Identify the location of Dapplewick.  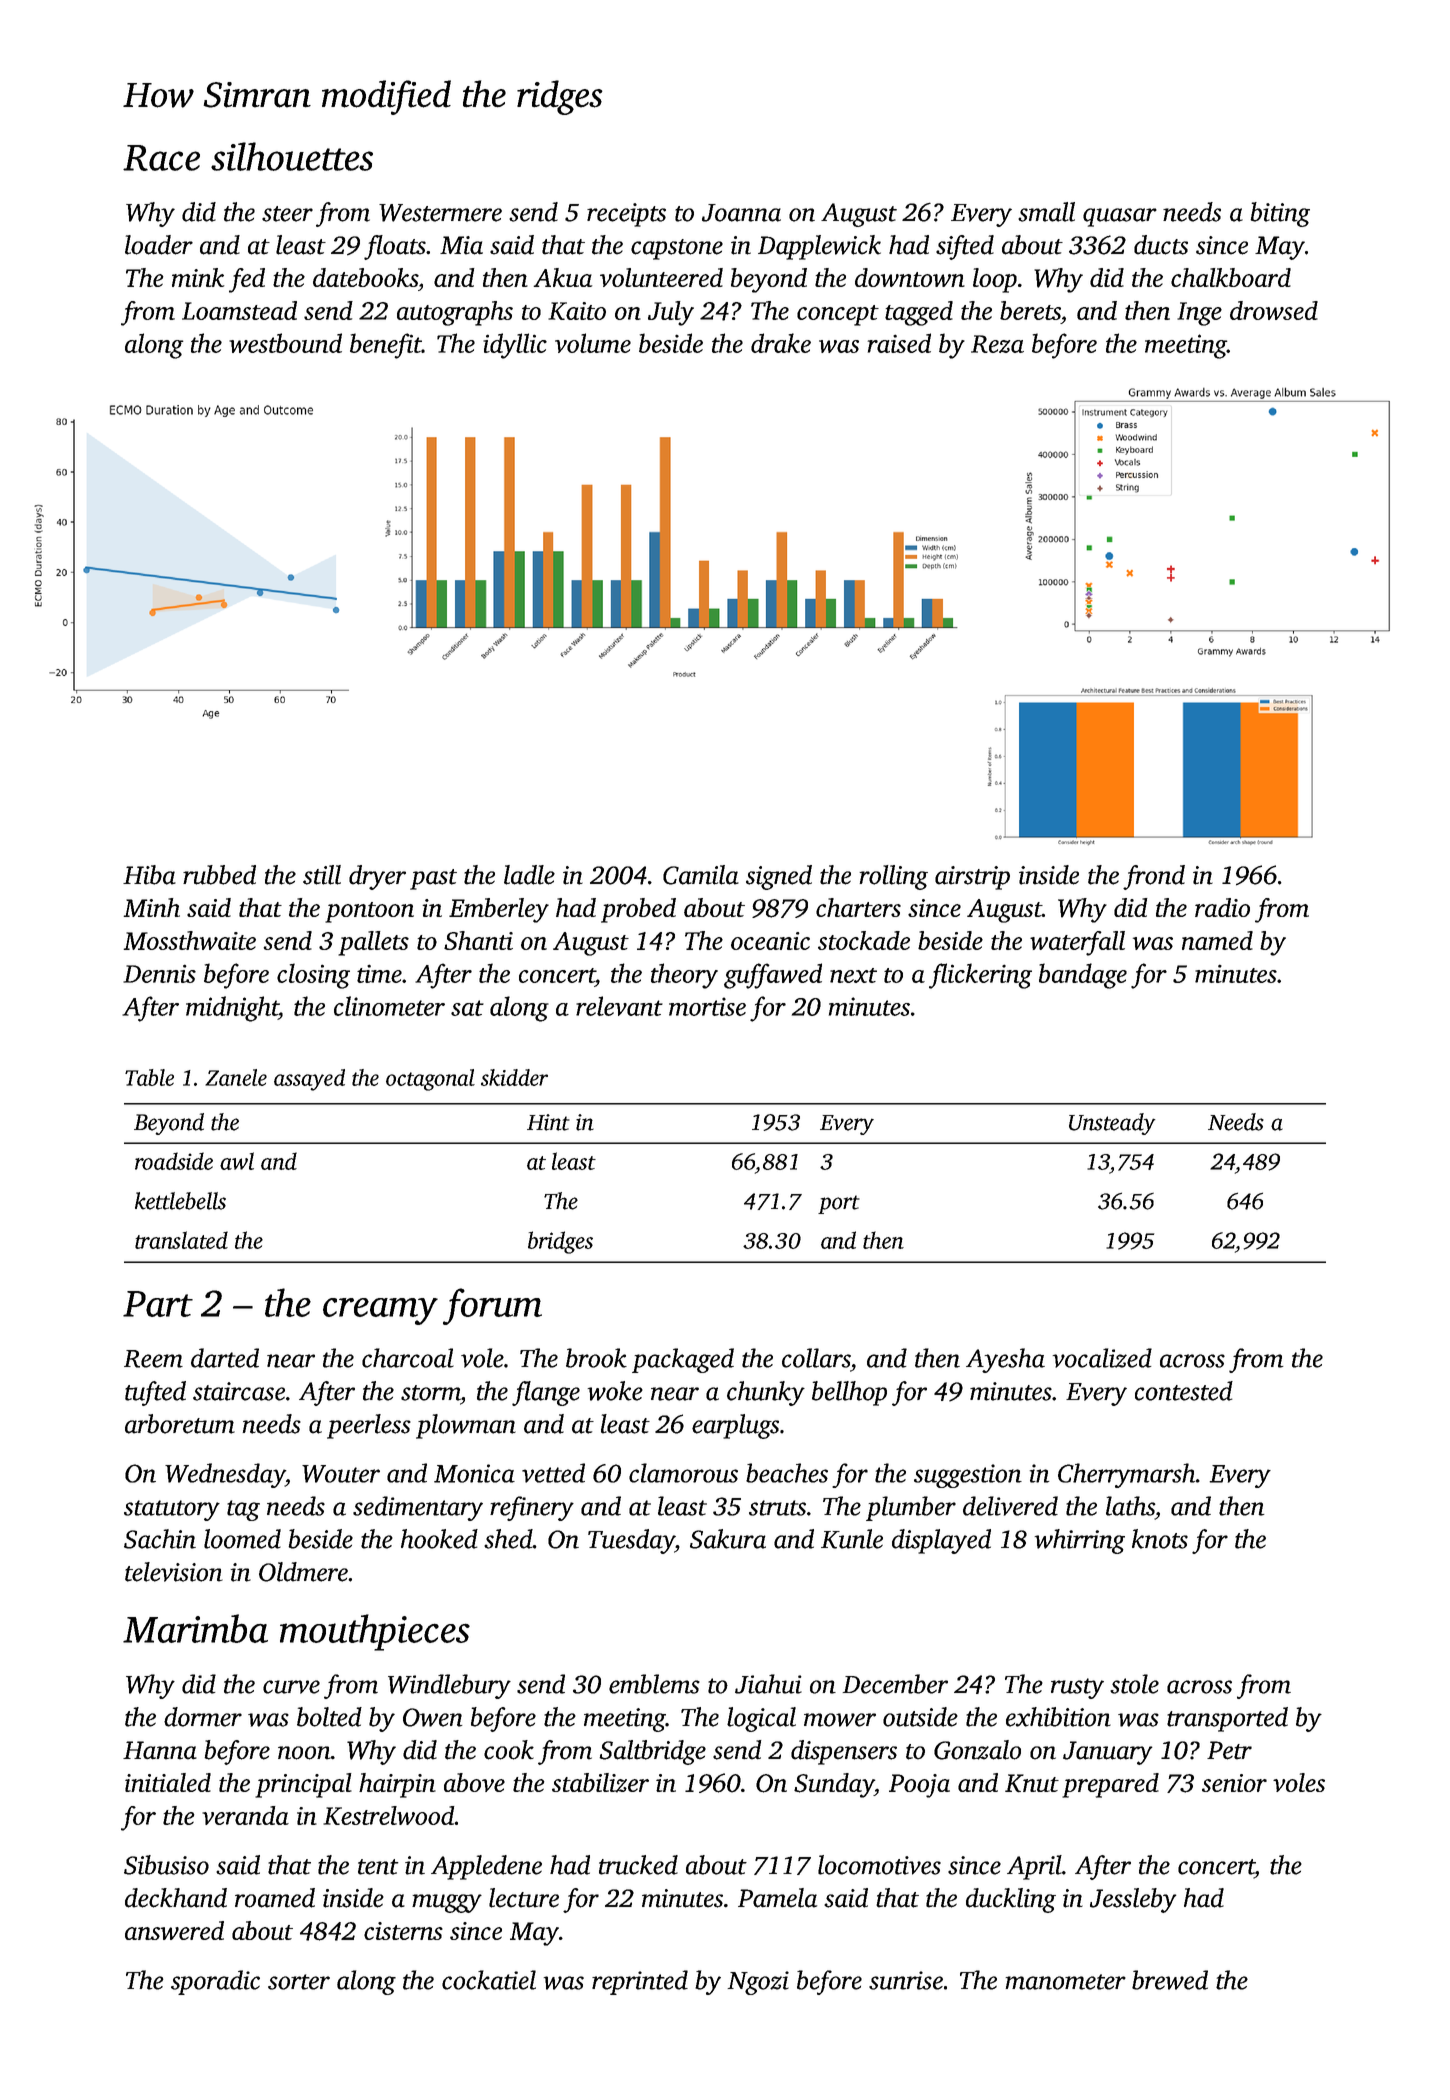
(819, 247).
